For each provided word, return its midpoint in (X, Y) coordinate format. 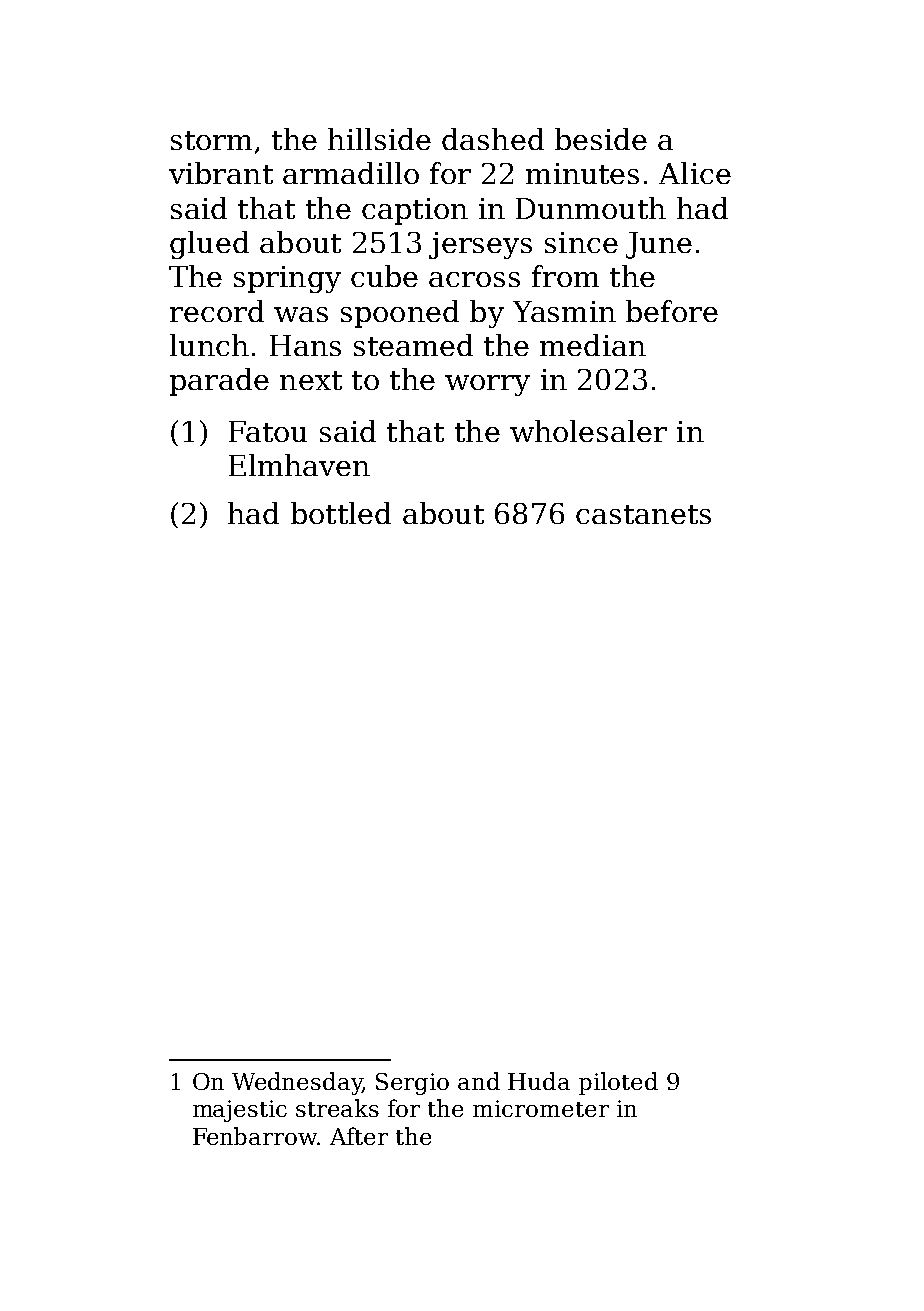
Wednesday (297, 1083)
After (359, 1136)
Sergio (412, 1084)
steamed (413, 345)
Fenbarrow (255, 1136)
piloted (618, 1083)
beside (601, 139)
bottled (341, 513)
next (311, 380)
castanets (643, 514)
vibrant (221, 173)
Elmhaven (299, 465)
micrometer (541, 1108)
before (672, 311)
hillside (379, 139)
